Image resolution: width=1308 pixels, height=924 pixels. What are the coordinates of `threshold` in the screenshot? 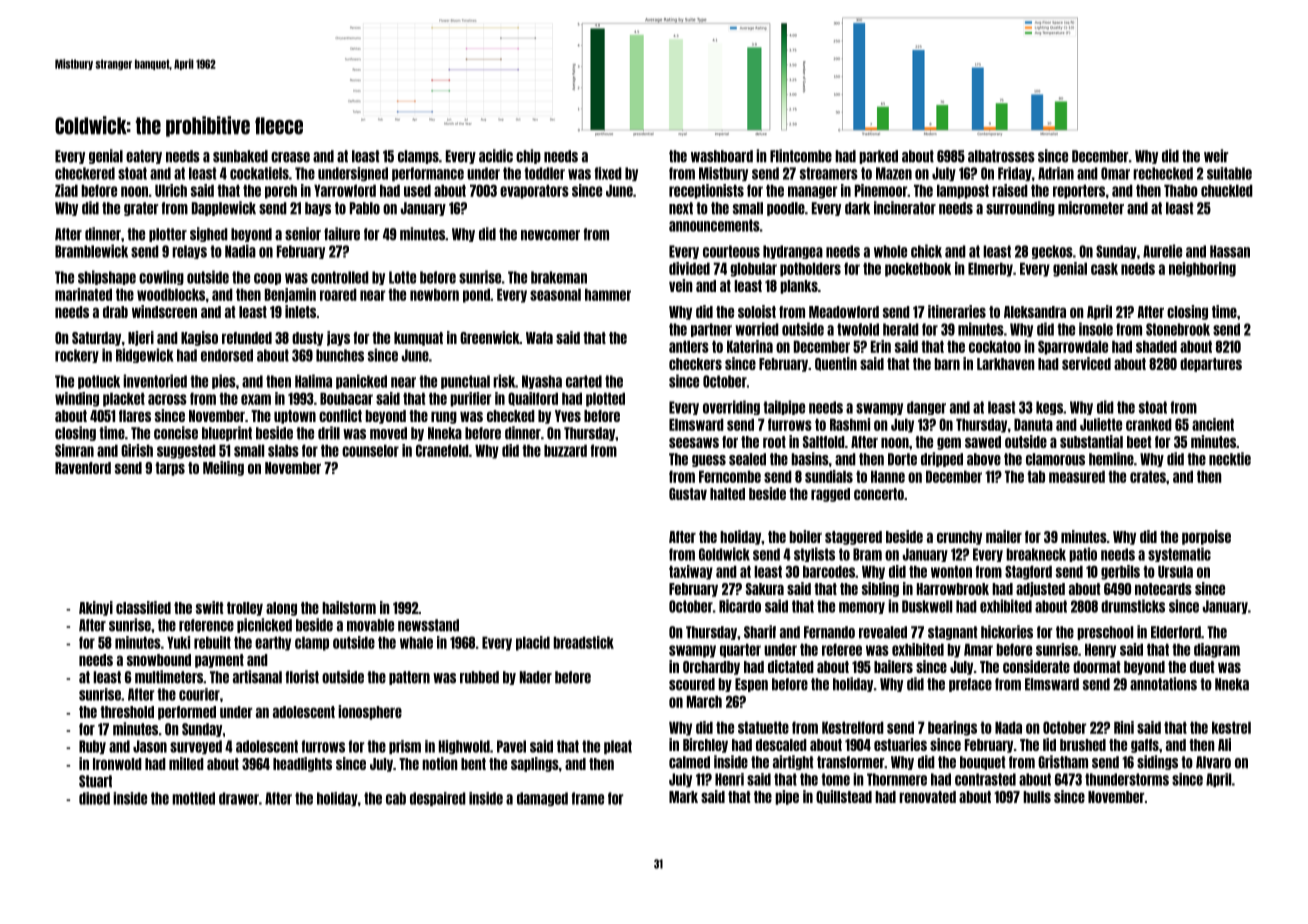 It's located at (127, 712).
